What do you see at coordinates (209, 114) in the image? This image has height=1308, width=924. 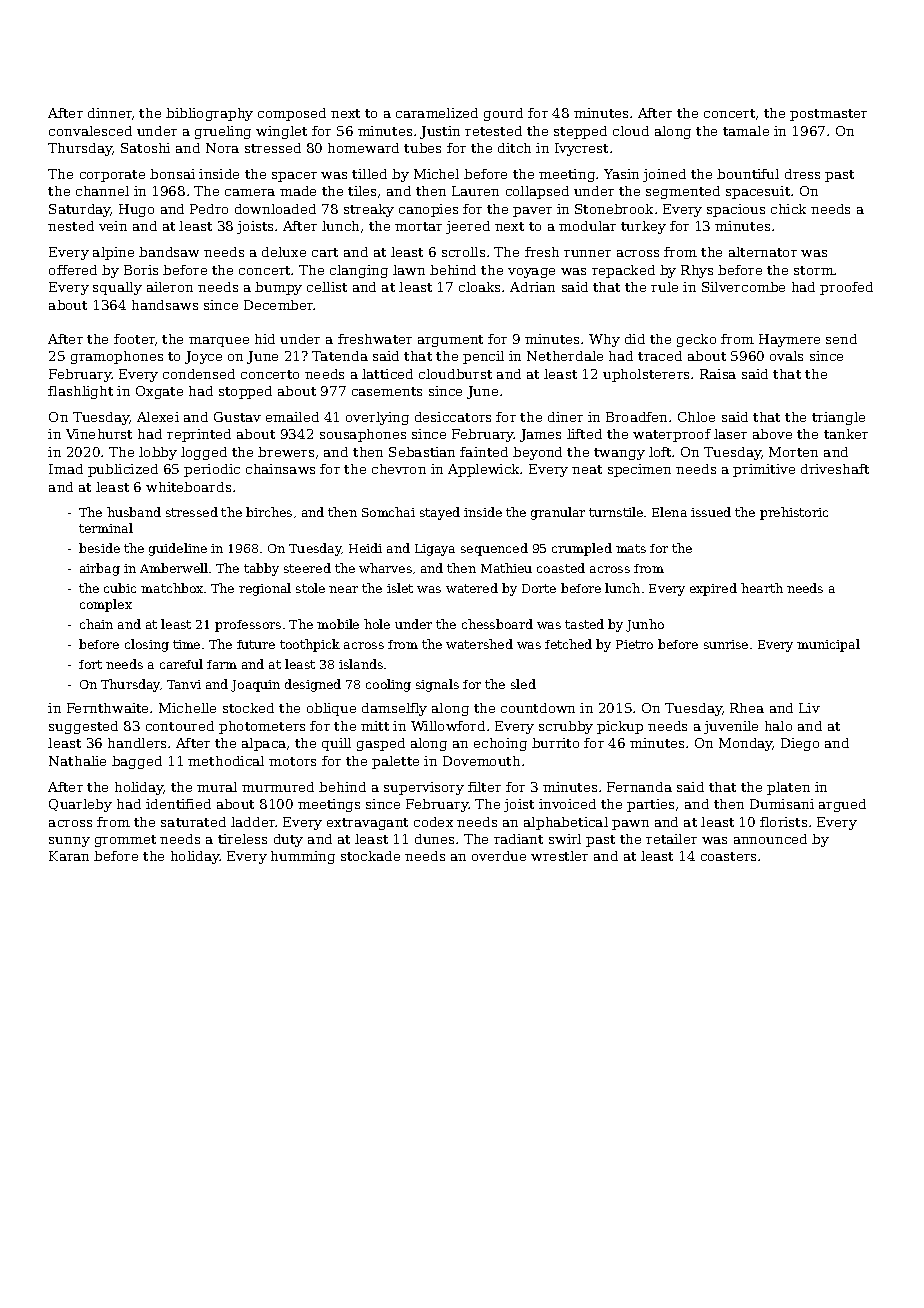 I see `bibliography` at bounding box center [209, 114].
